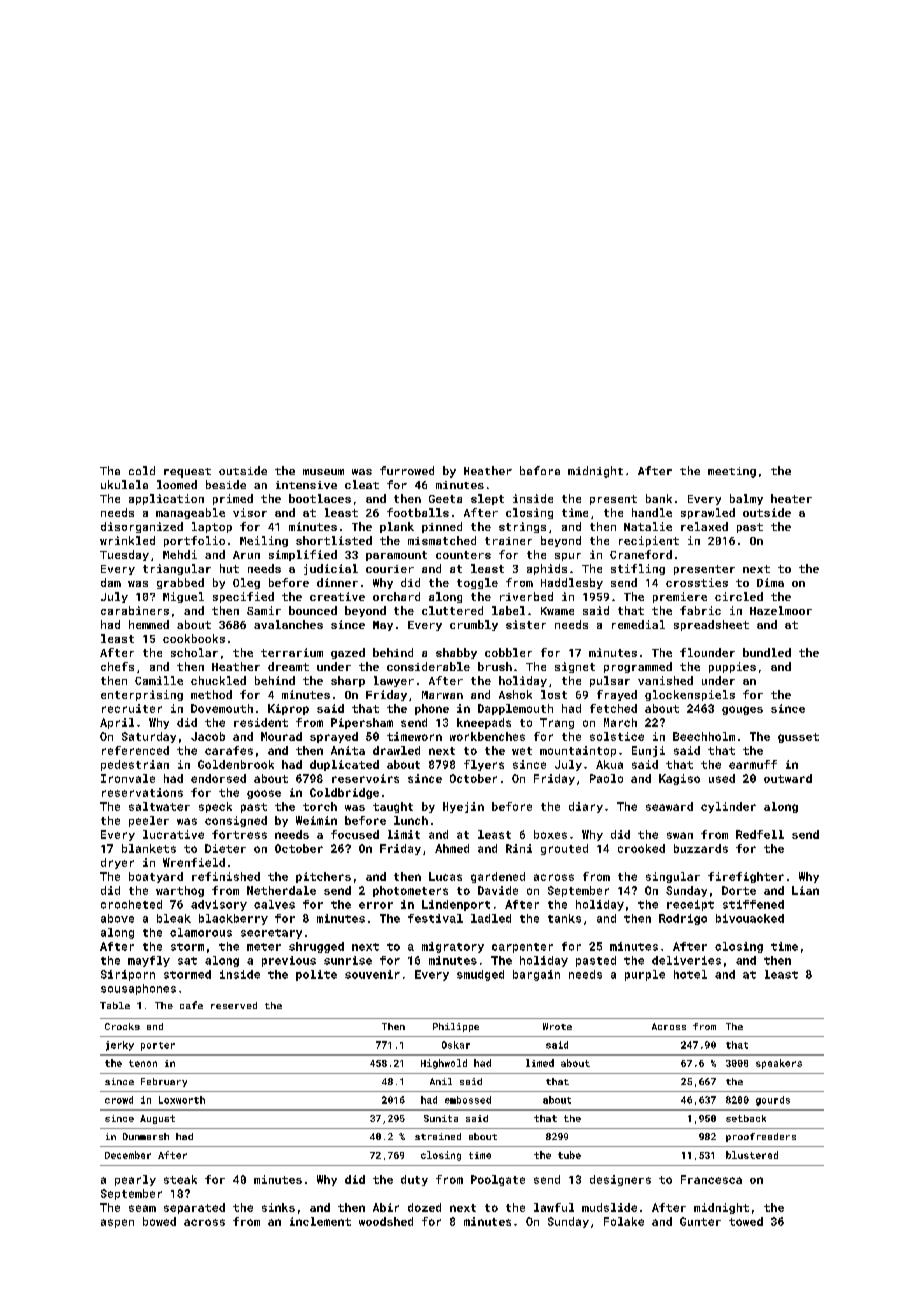 The height and width of the page is (1308, 924). I want to click on woodshed, so click(386, 1221).
